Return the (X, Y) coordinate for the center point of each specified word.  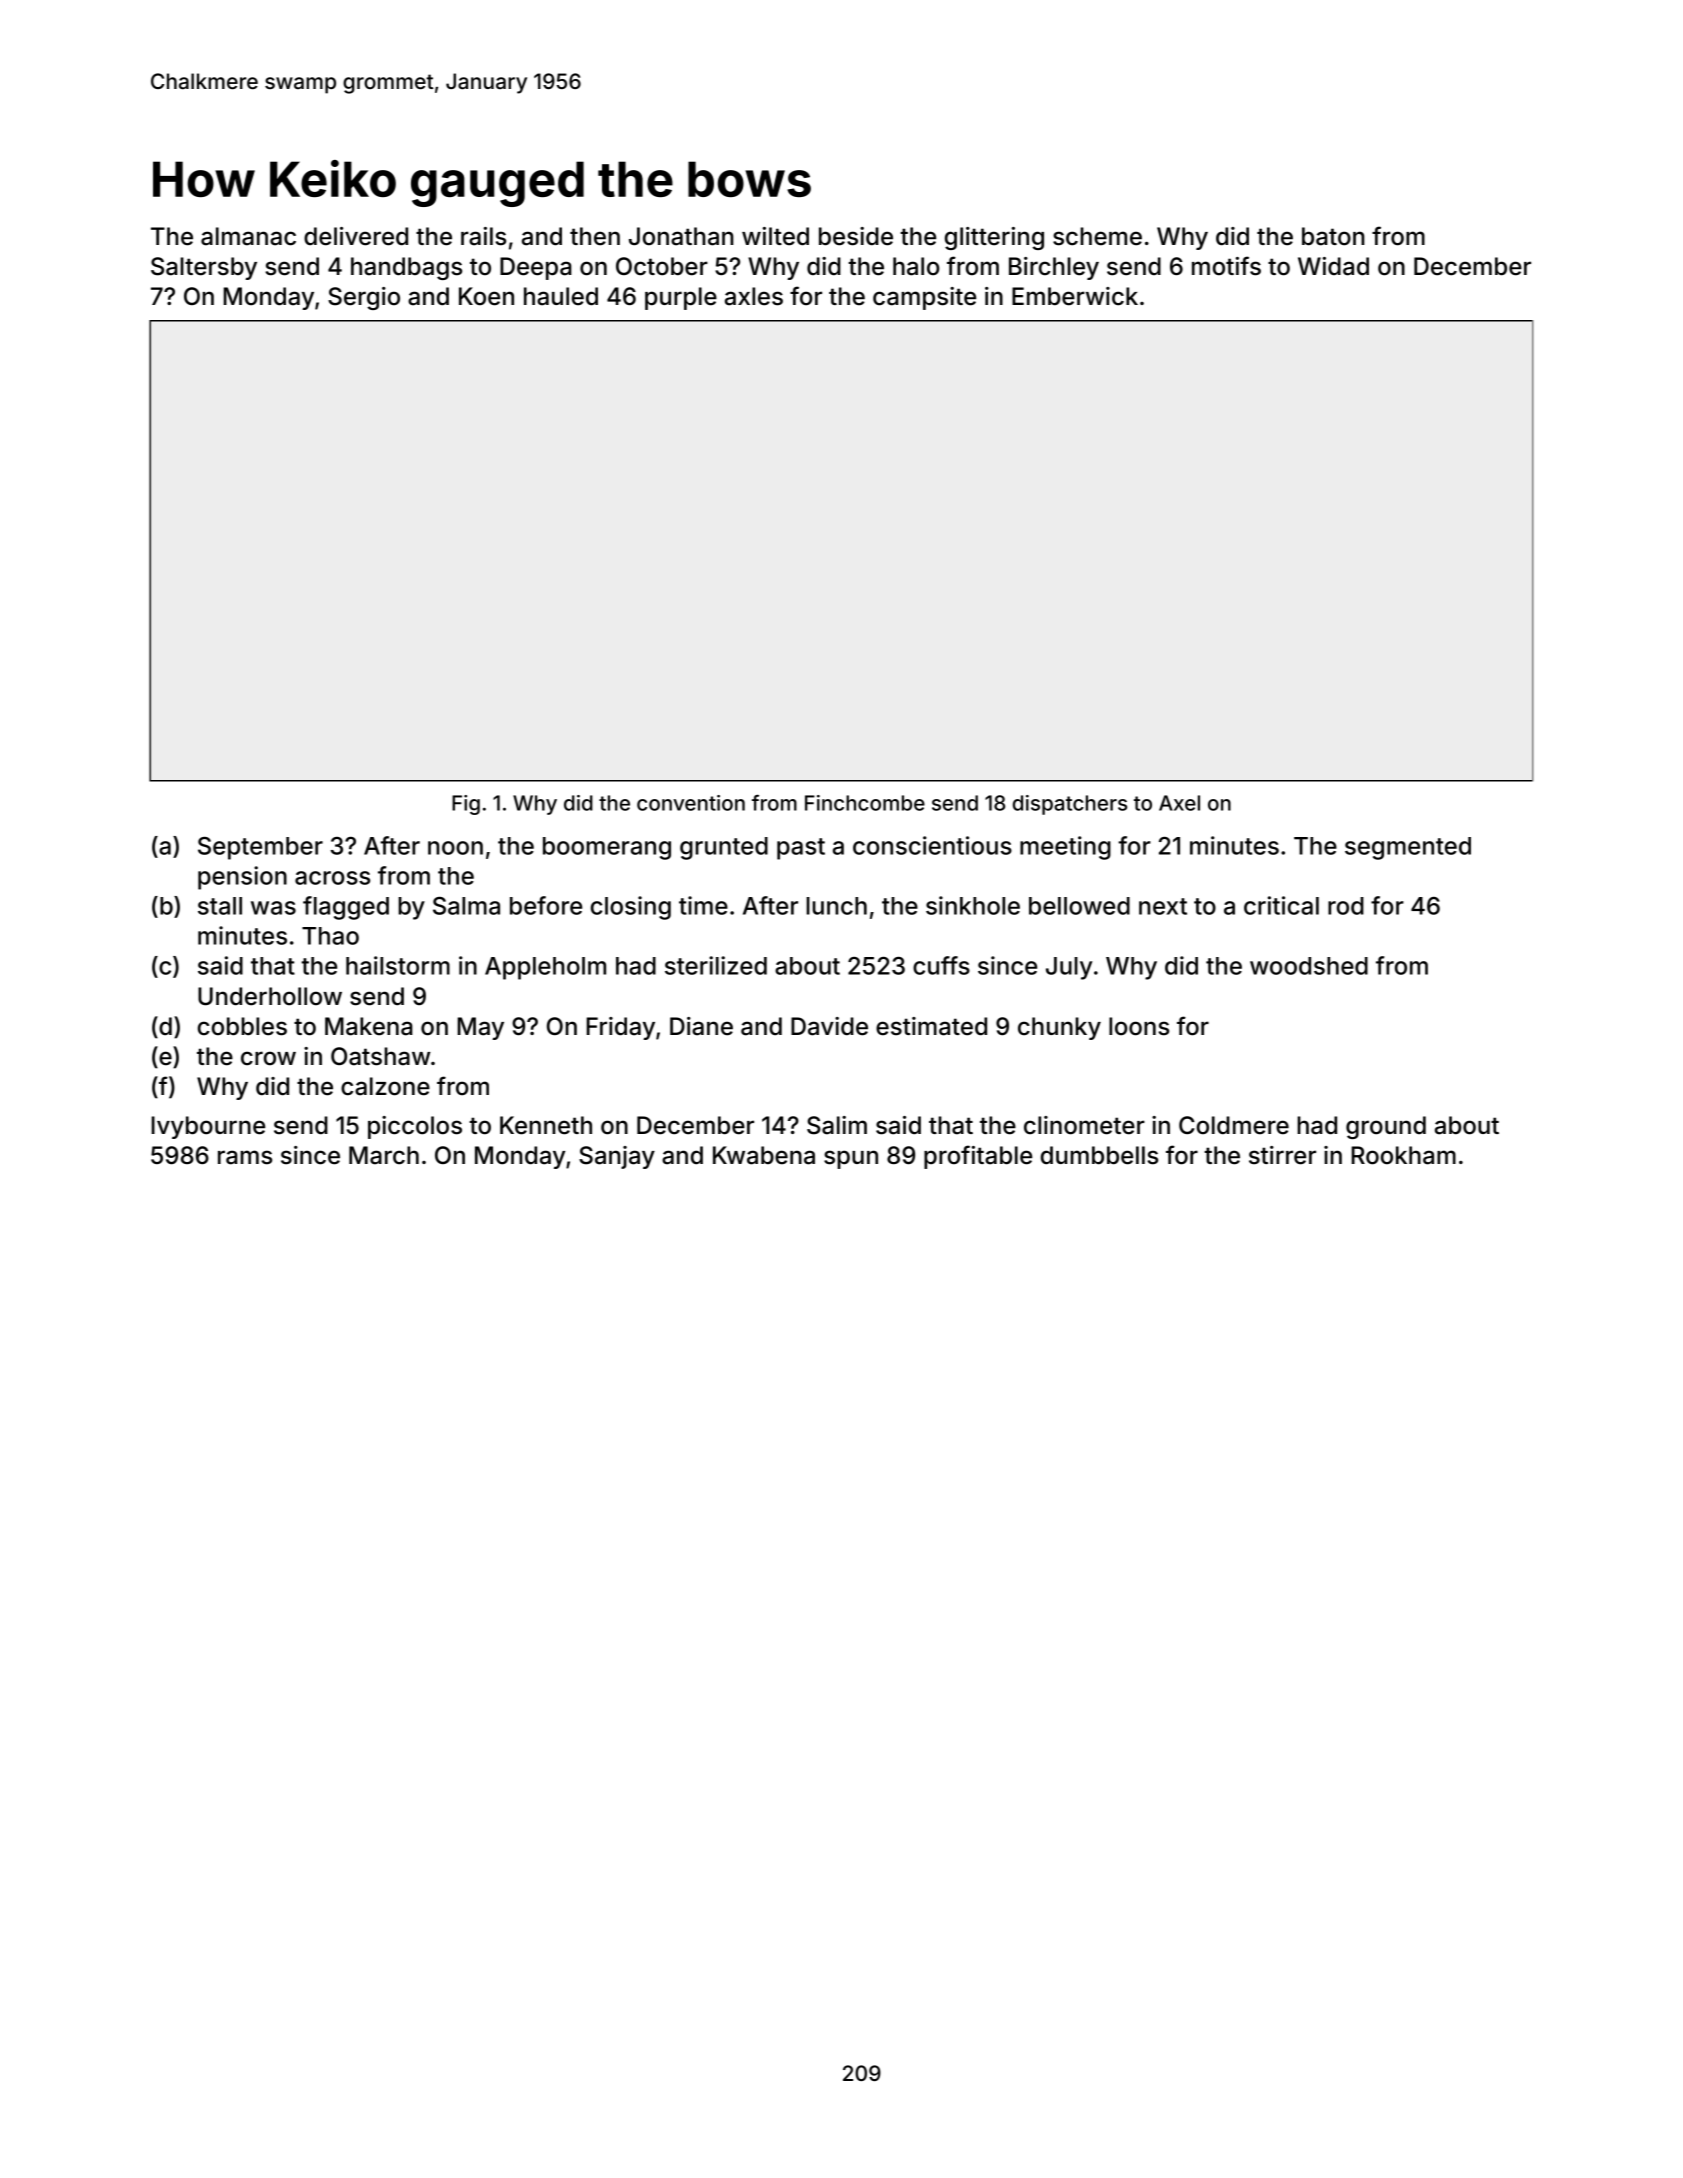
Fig (466, 805)
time (703, 905)
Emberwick (1075, 296)
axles (754, 296)
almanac (248, 236)
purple (681, 298)
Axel (1179, 803)
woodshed (1309, 966)
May (480, 1028)
